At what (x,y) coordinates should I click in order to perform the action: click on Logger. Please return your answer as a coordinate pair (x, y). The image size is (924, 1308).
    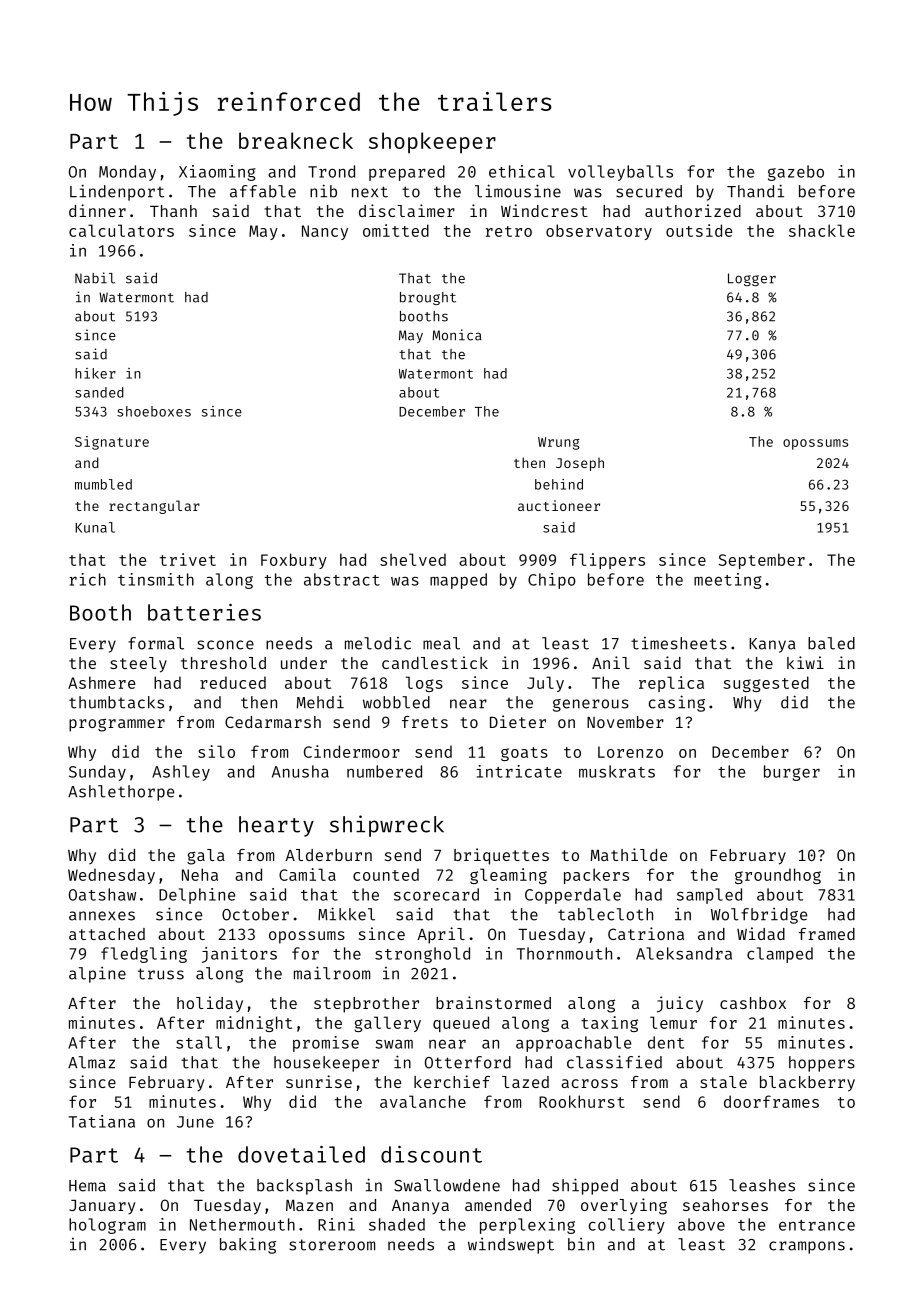
    Looking at the image, I should click on (752, 279).
